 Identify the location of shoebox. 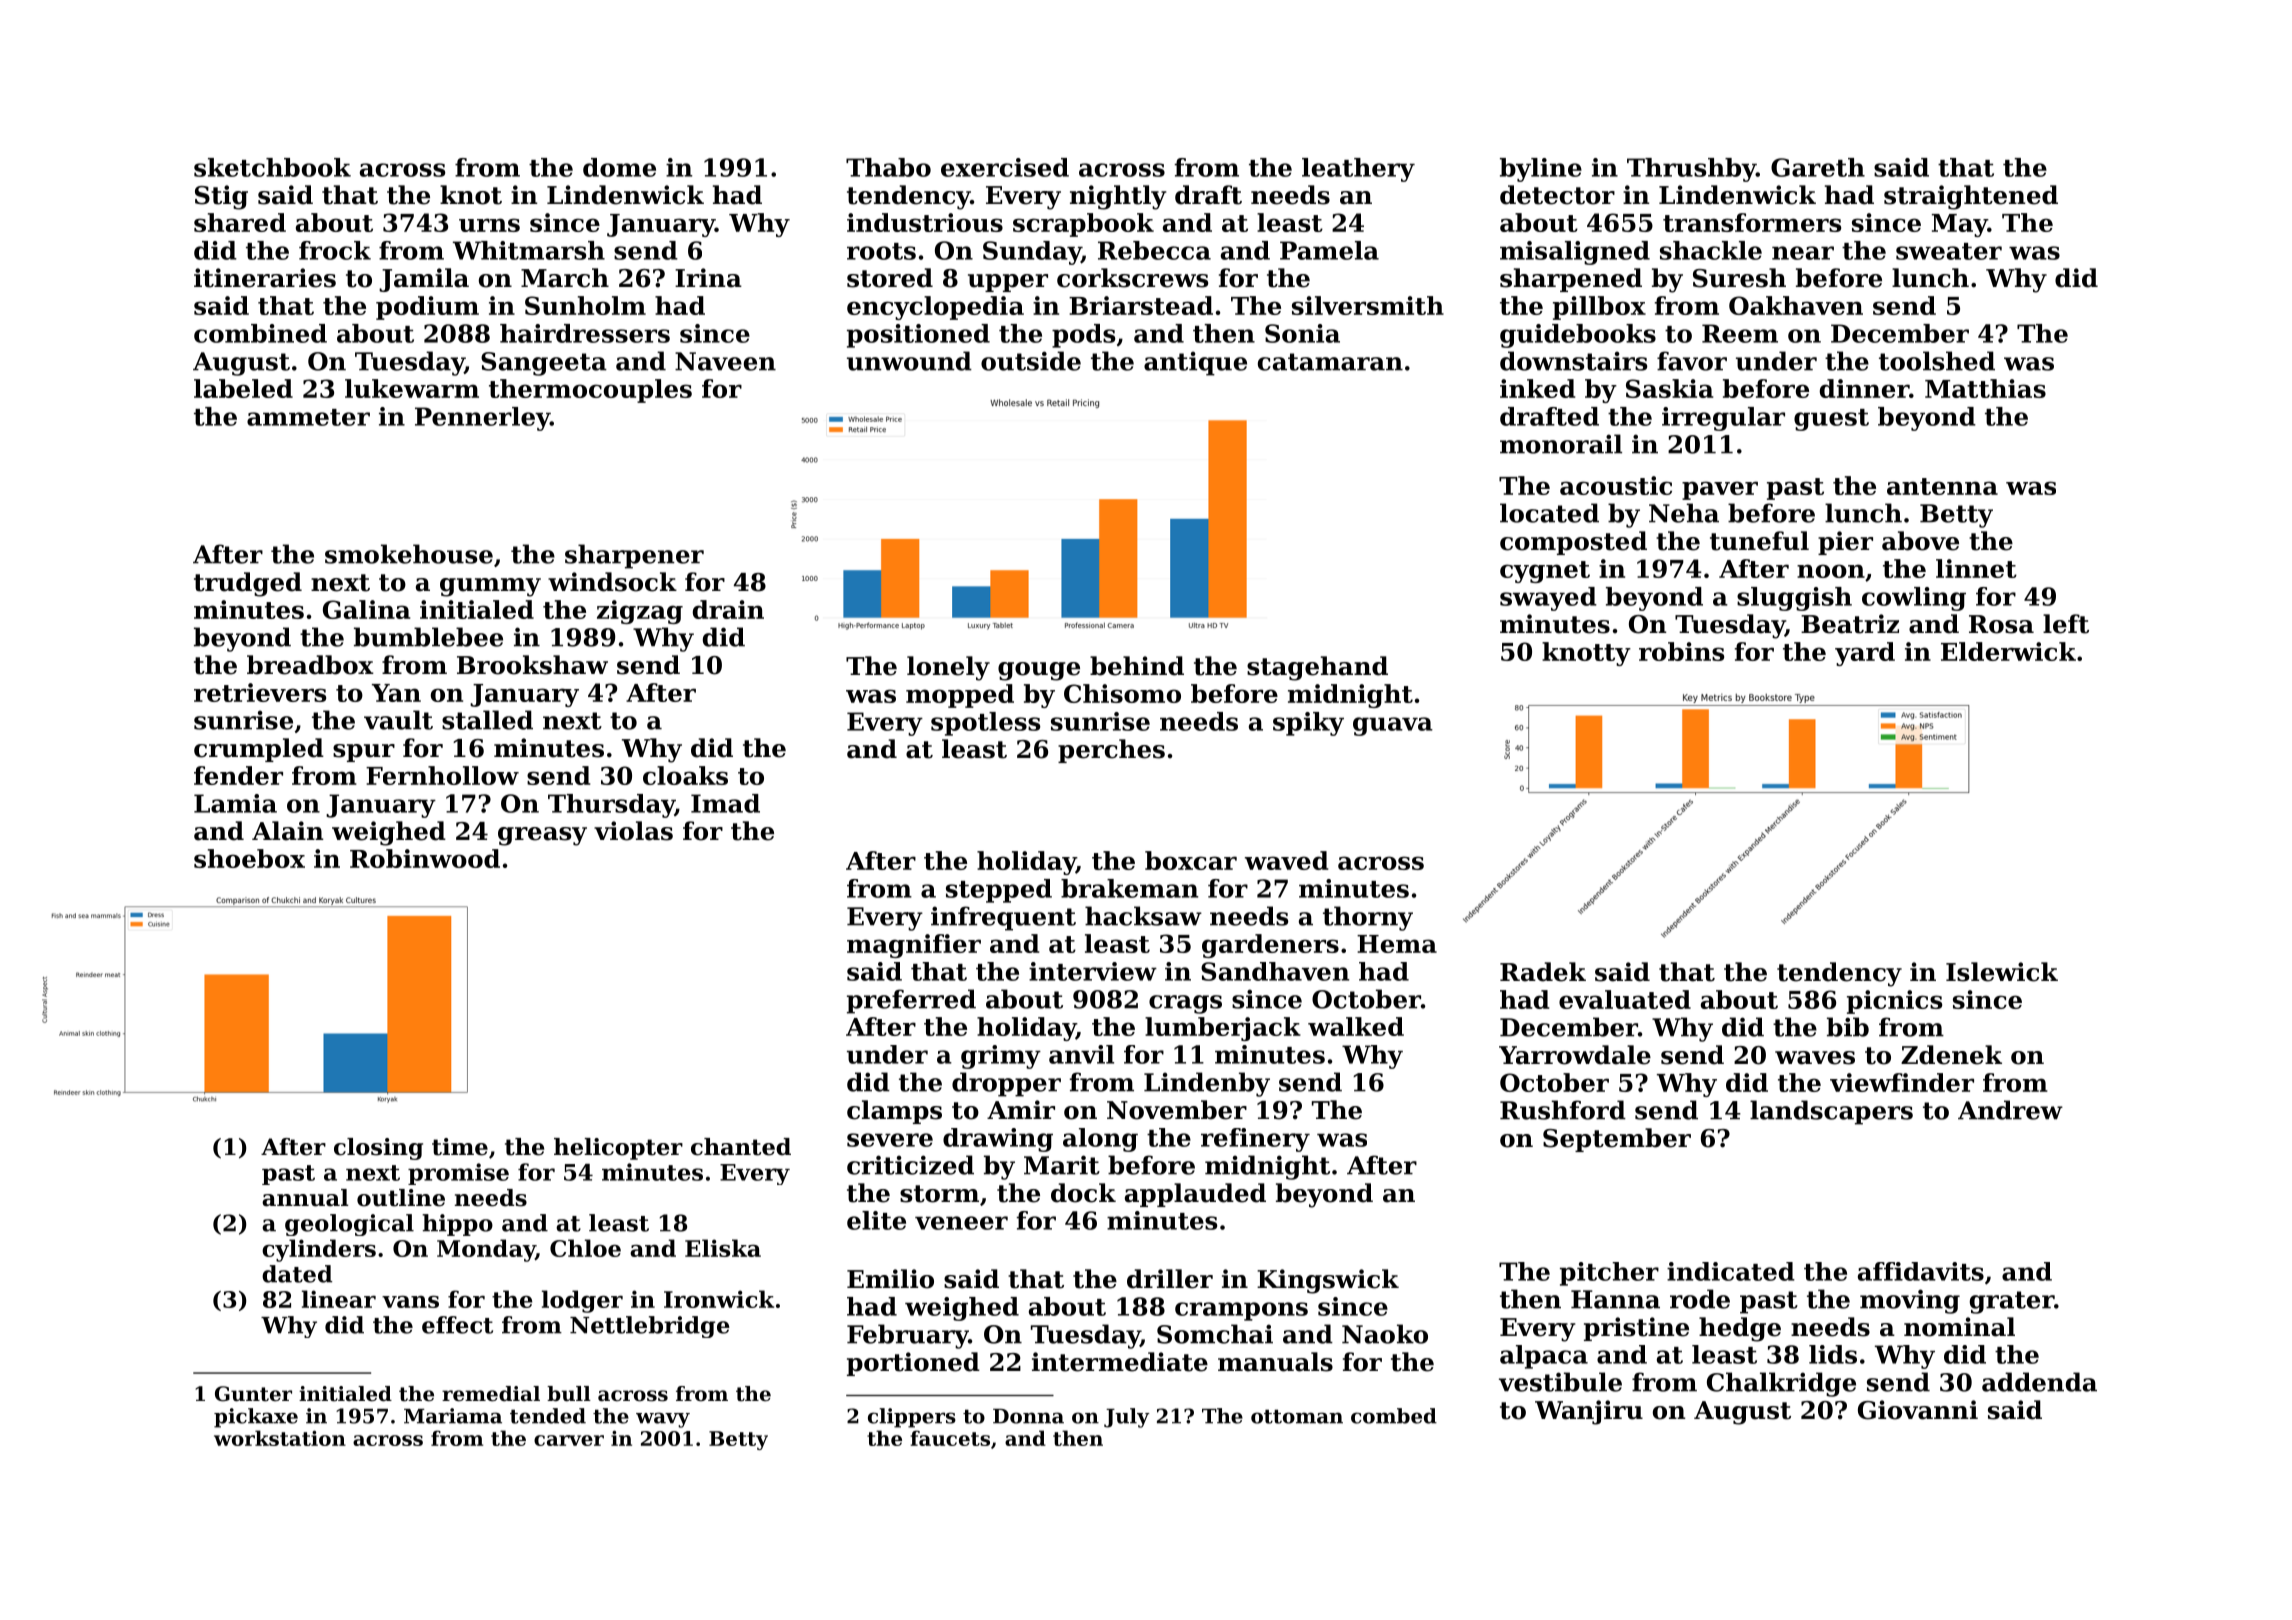
(249, 858).
